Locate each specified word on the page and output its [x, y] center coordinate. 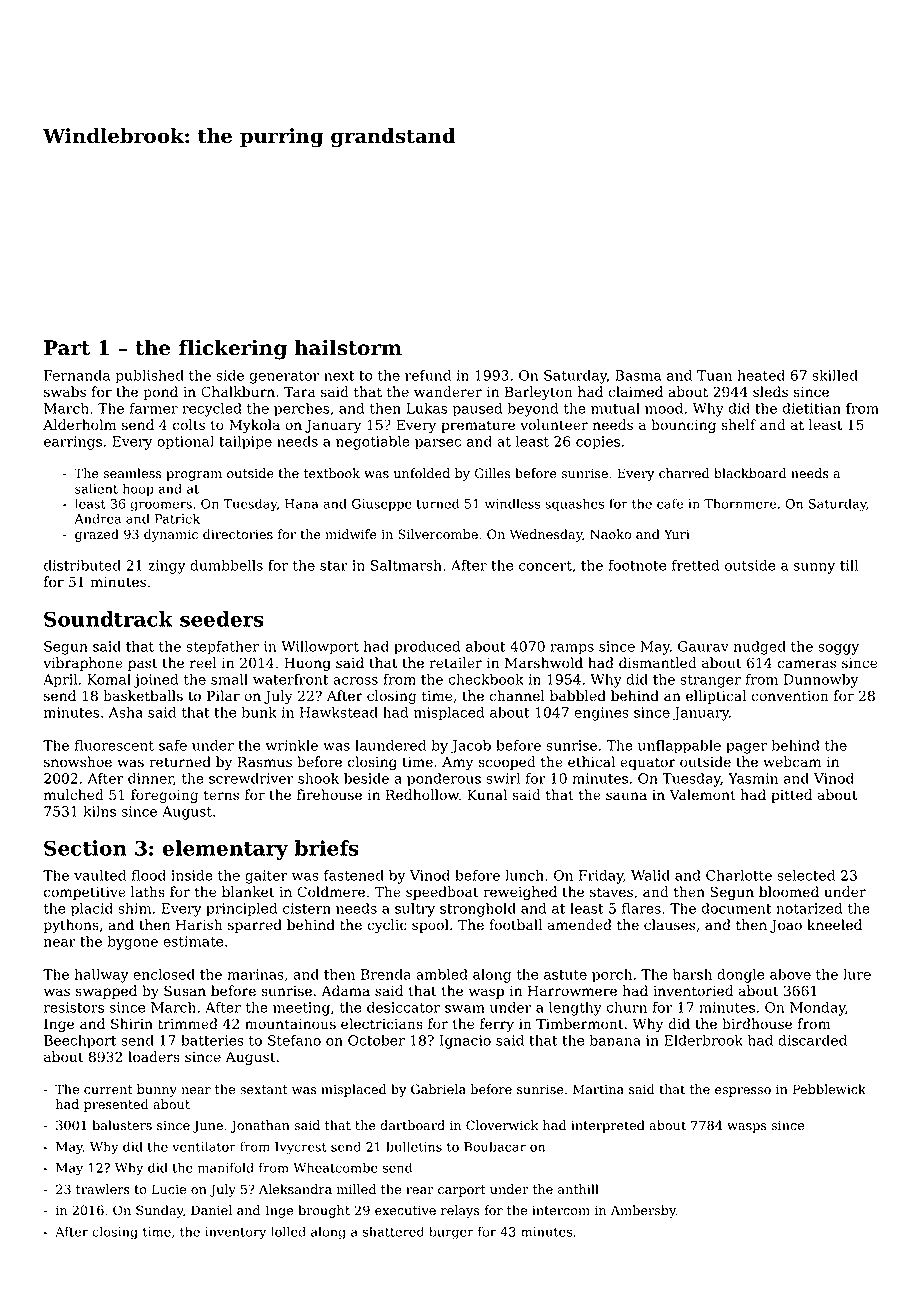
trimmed [188, 1024]
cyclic [387, 926]
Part [67, 348]
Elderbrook [703, 1040]
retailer [456, 663]
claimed [635, 392]
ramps [572, 649]
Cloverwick [502, 1125]
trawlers [103, 1189]
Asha [126, 712]
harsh [692, 974]
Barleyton [539, 393]
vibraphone [83, 664]
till [849, 565]
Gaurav [703, 646]
